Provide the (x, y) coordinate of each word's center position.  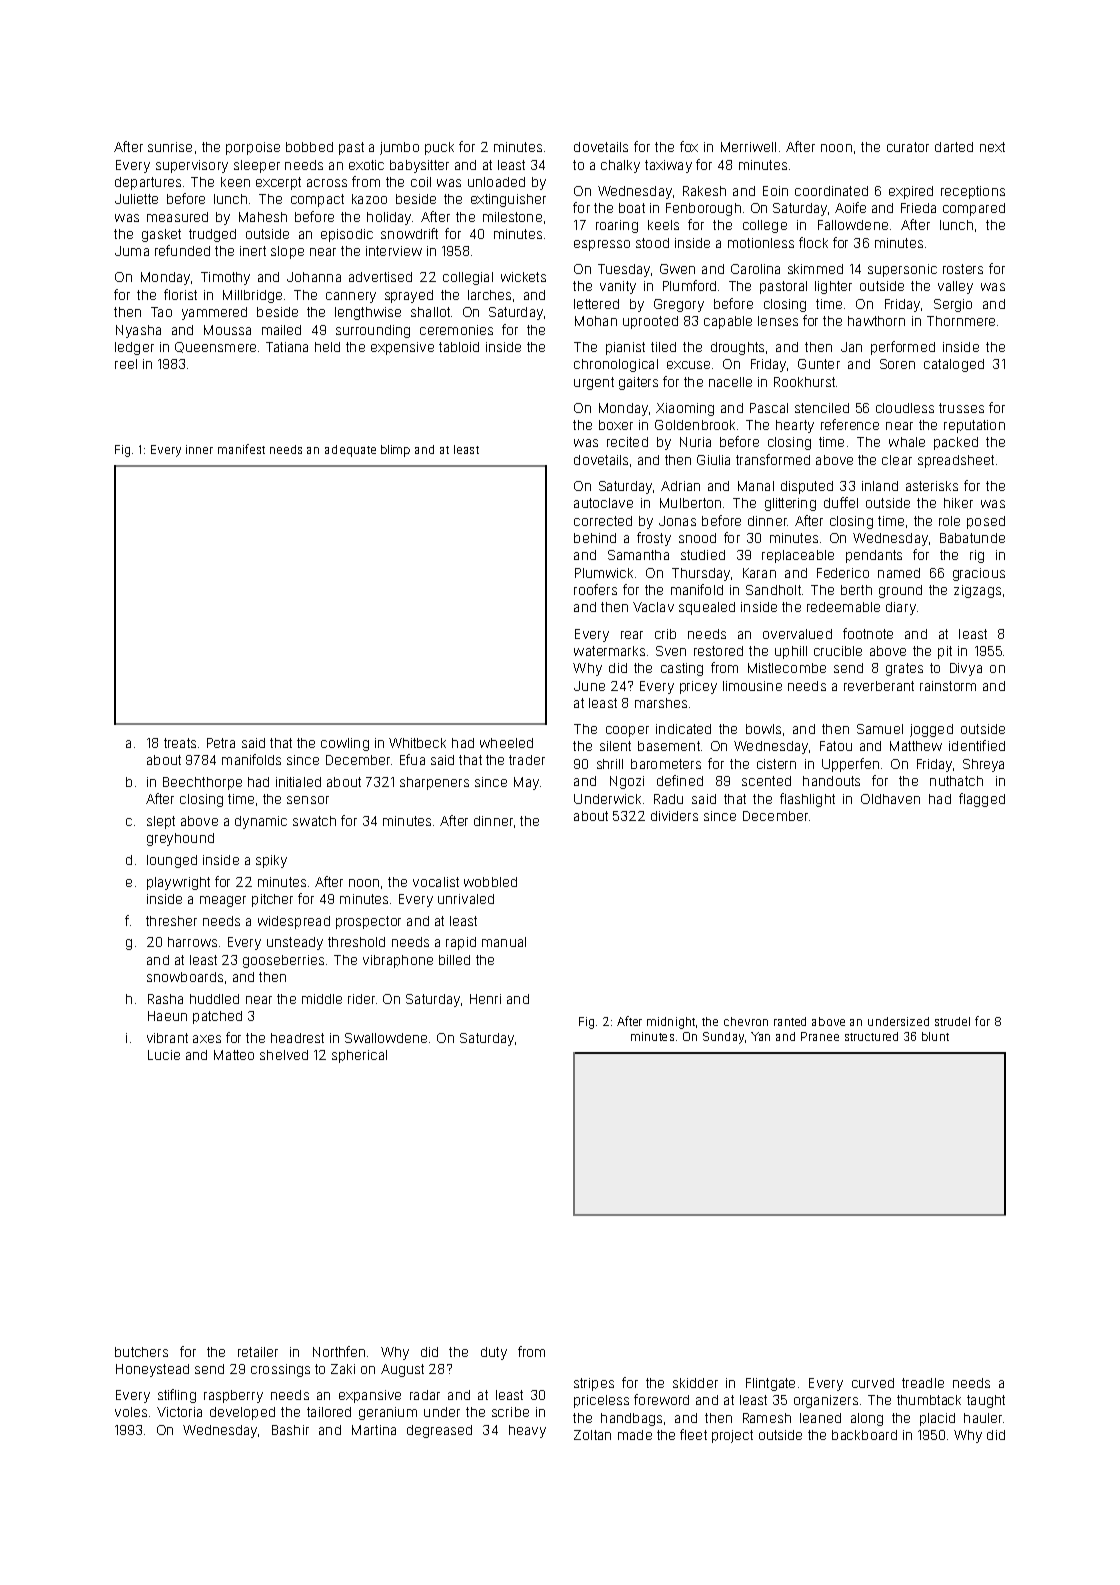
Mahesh (263, 217)
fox (689, 146)
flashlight (807, 800)
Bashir (290, 1430)
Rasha (165, 999)
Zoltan (592, 1435)
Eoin (775, 191)
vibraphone (398, 961)
